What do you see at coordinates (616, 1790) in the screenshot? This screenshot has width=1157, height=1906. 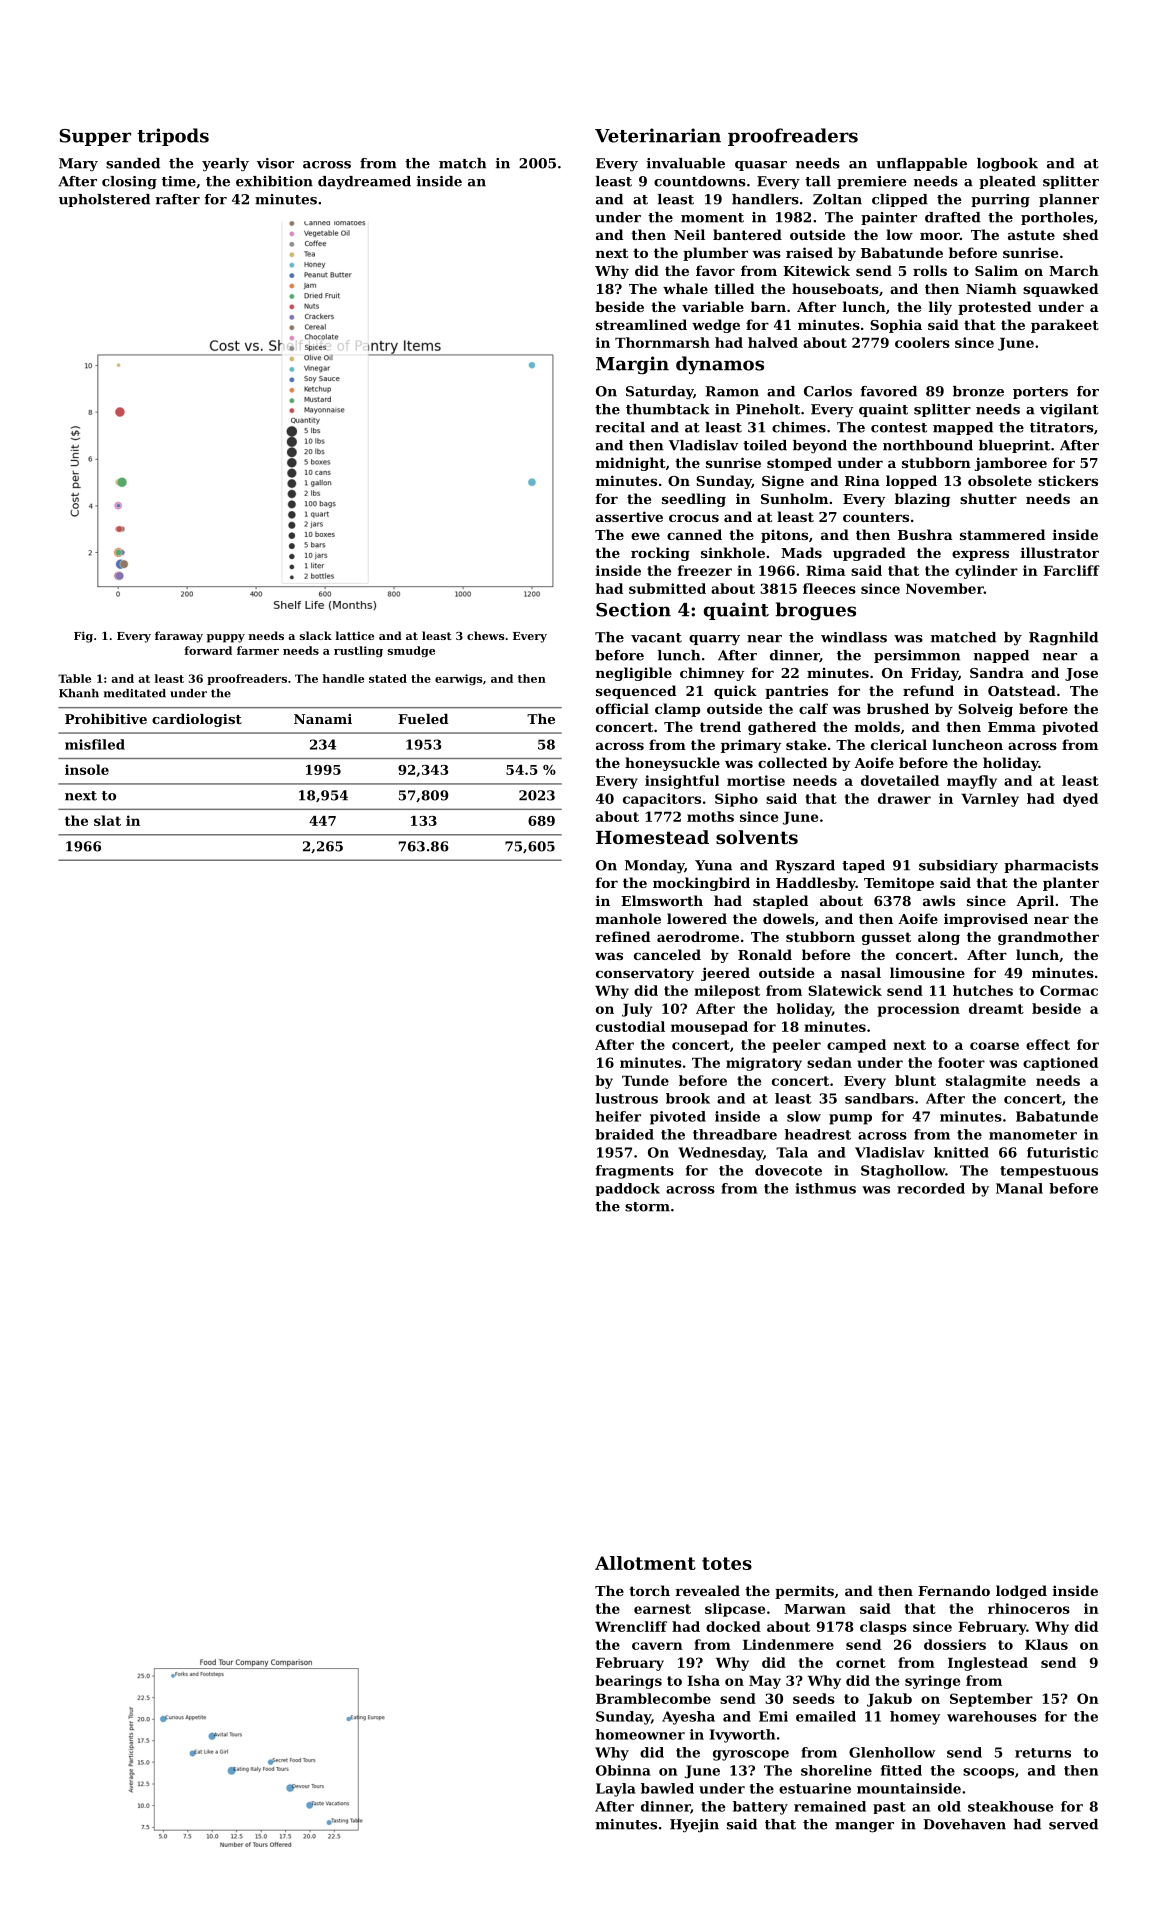 I see `Layla` at bounding box center [616, 1790].
